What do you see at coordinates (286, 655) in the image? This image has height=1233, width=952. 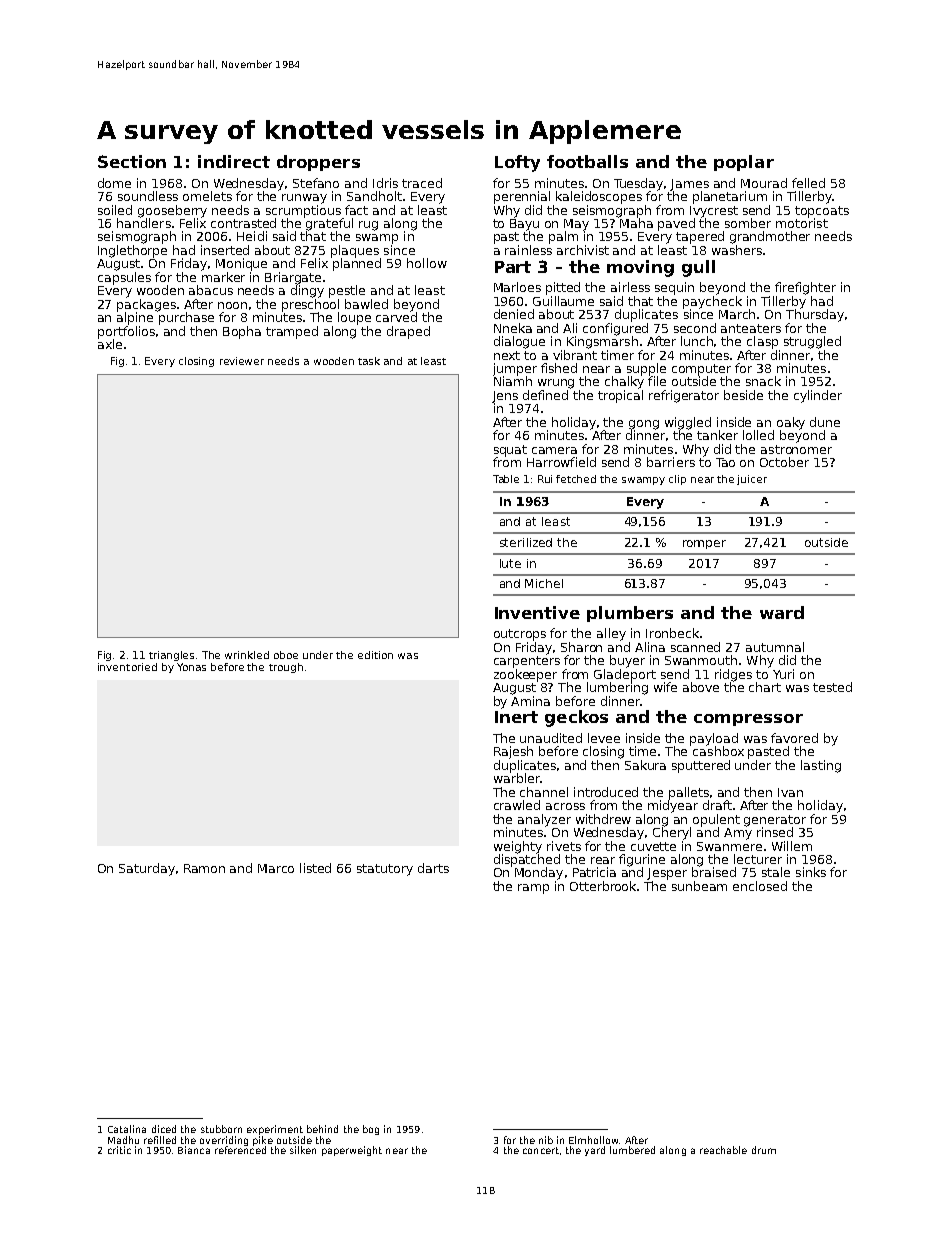 I see `oboe` at bounding box center [286, 655].
